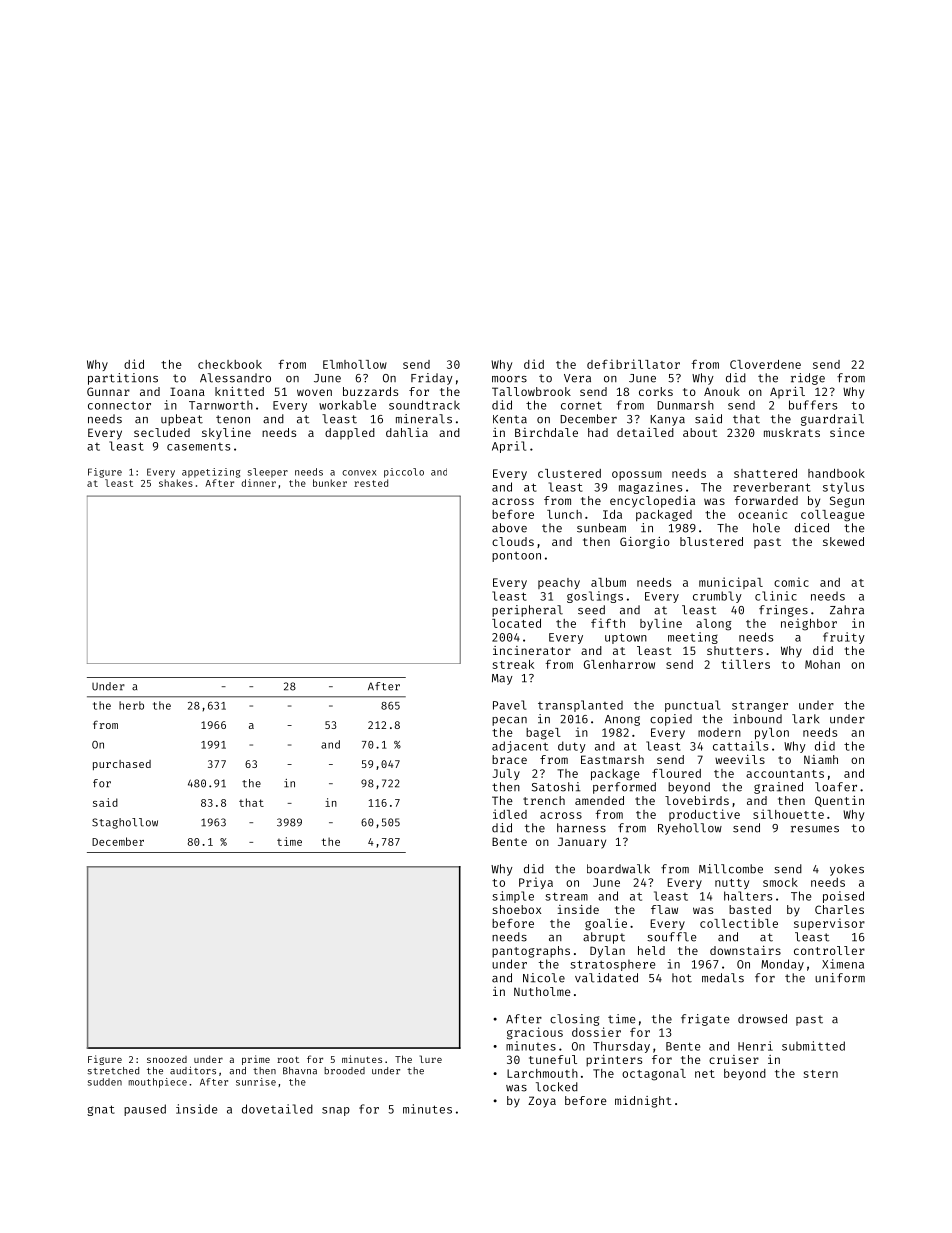 The height and width of the screenshot is (1233, 952). Describe the element at coordinates (176, 483) in the screenshot. I see `shakes` at that location.
